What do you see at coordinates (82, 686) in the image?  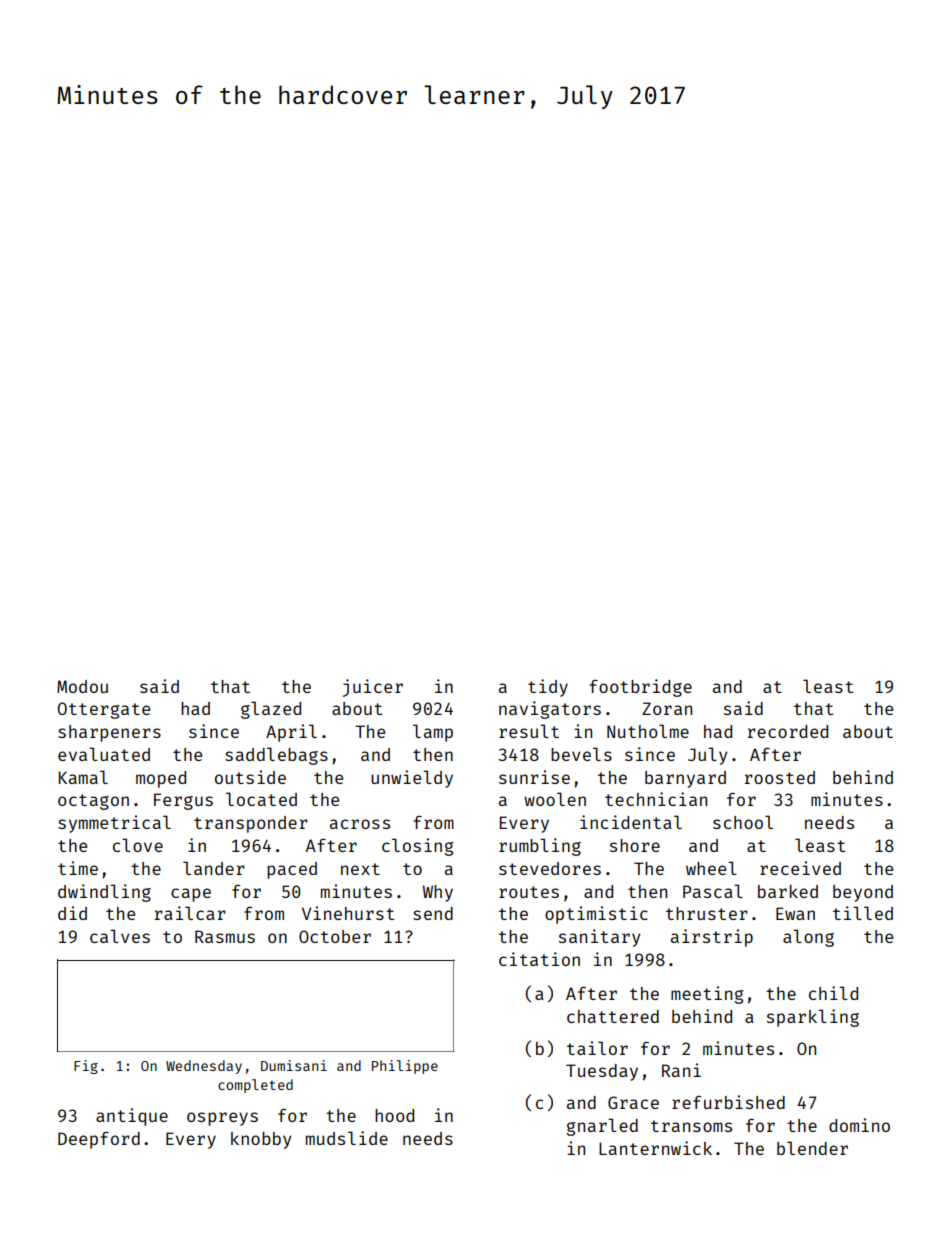 I see `Modou` at bounding box center [82, 686].
